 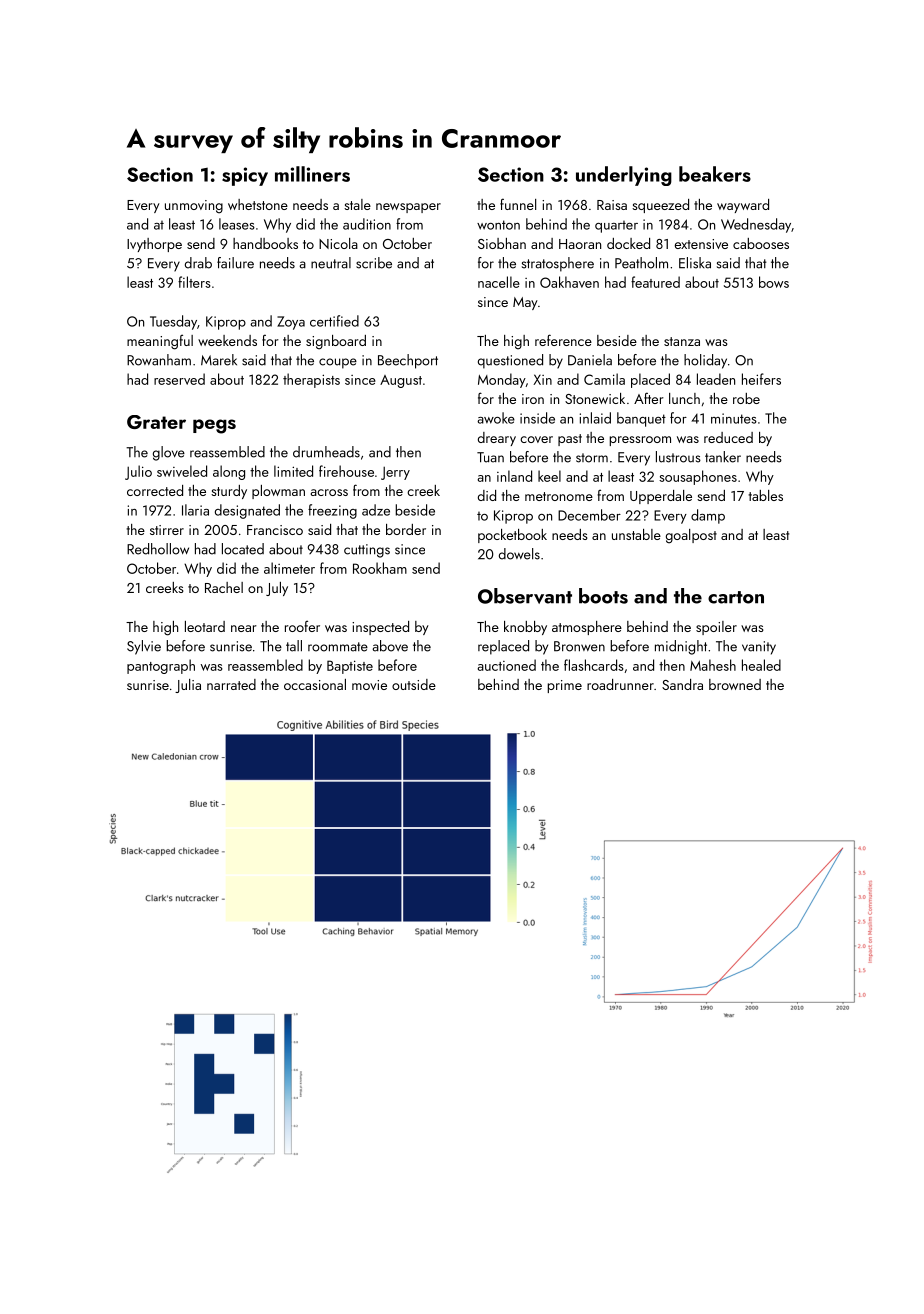 What do you see at coordinates (408, 361) in the page?
I see `Beechport` at bounding box center [408, 361].
